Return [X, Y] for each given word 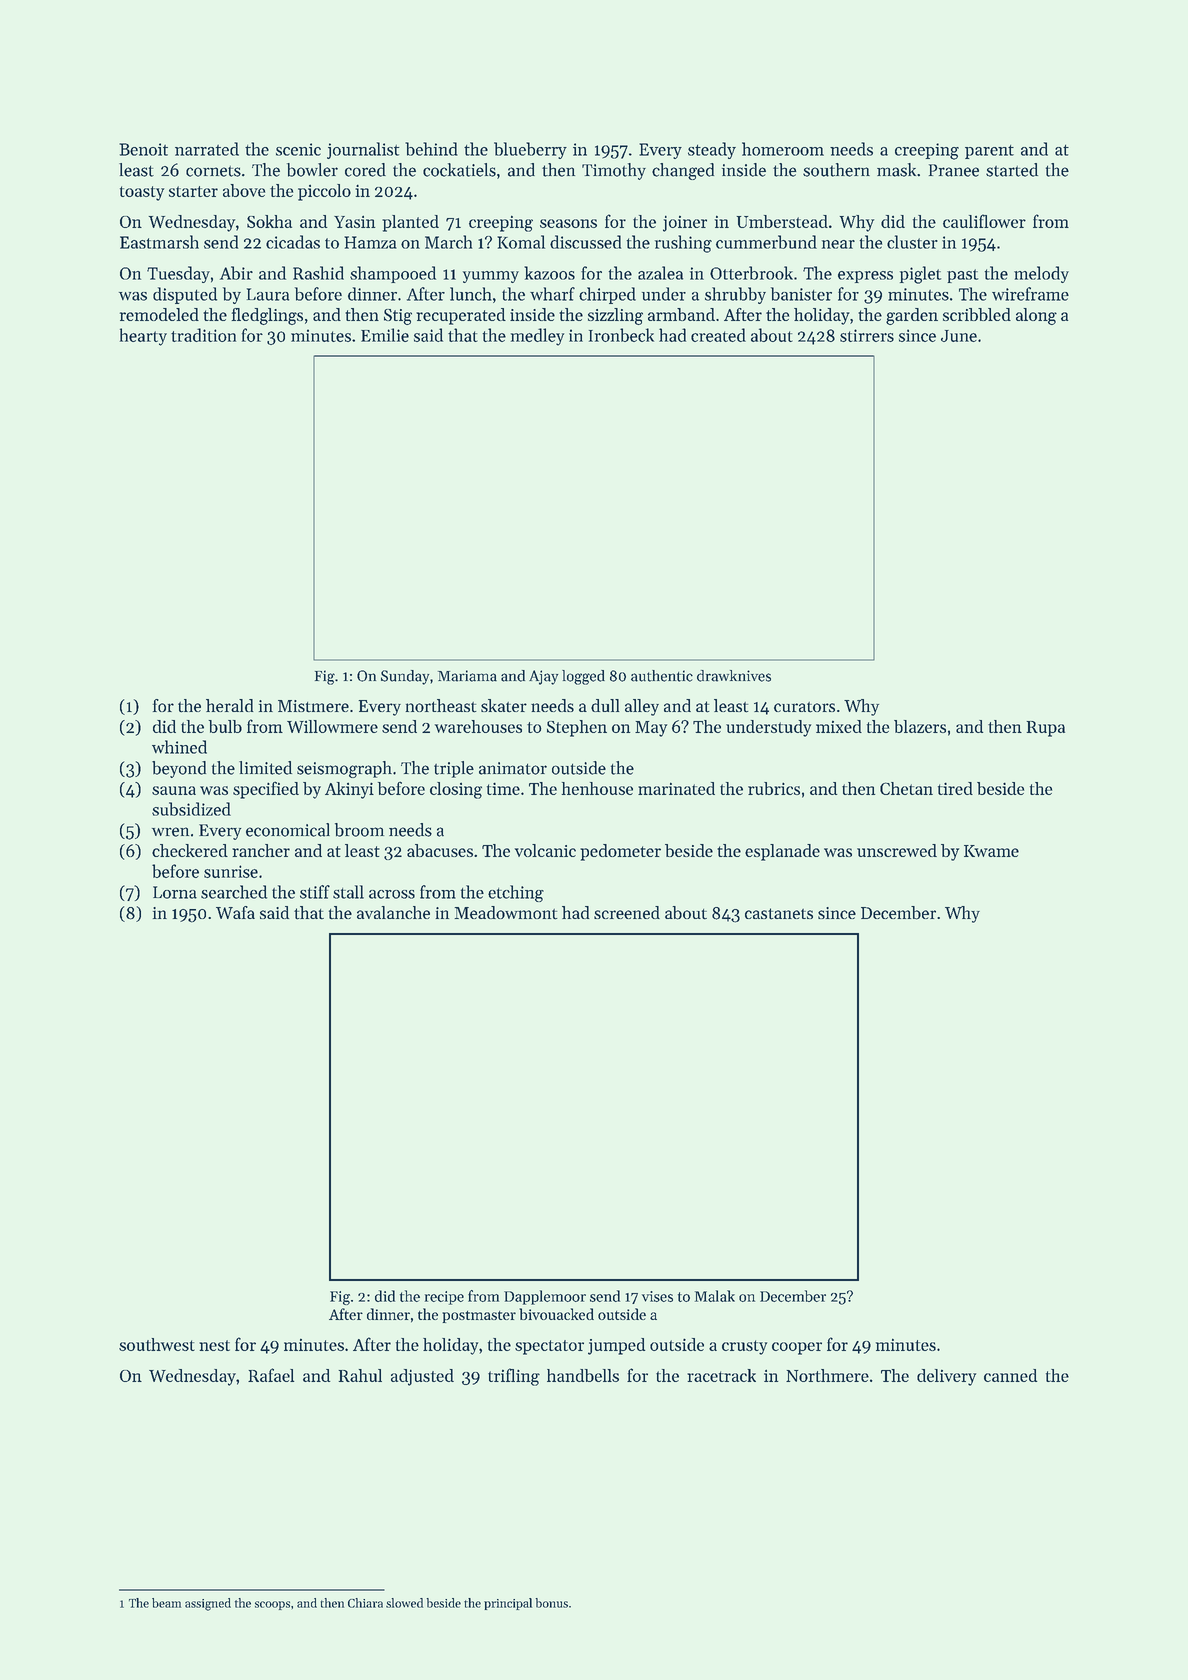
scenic [298, 149]
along [1036, 316]
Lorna [175, 892]
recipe [444, 1298]
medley [537, 337]
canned [1010, 1375]
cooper [797, 1348]
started [1012, 170]
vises [657, 1296]
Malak [715, 1296]
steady [712, 150]
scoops [272, 1605]
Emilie [385, 335]
